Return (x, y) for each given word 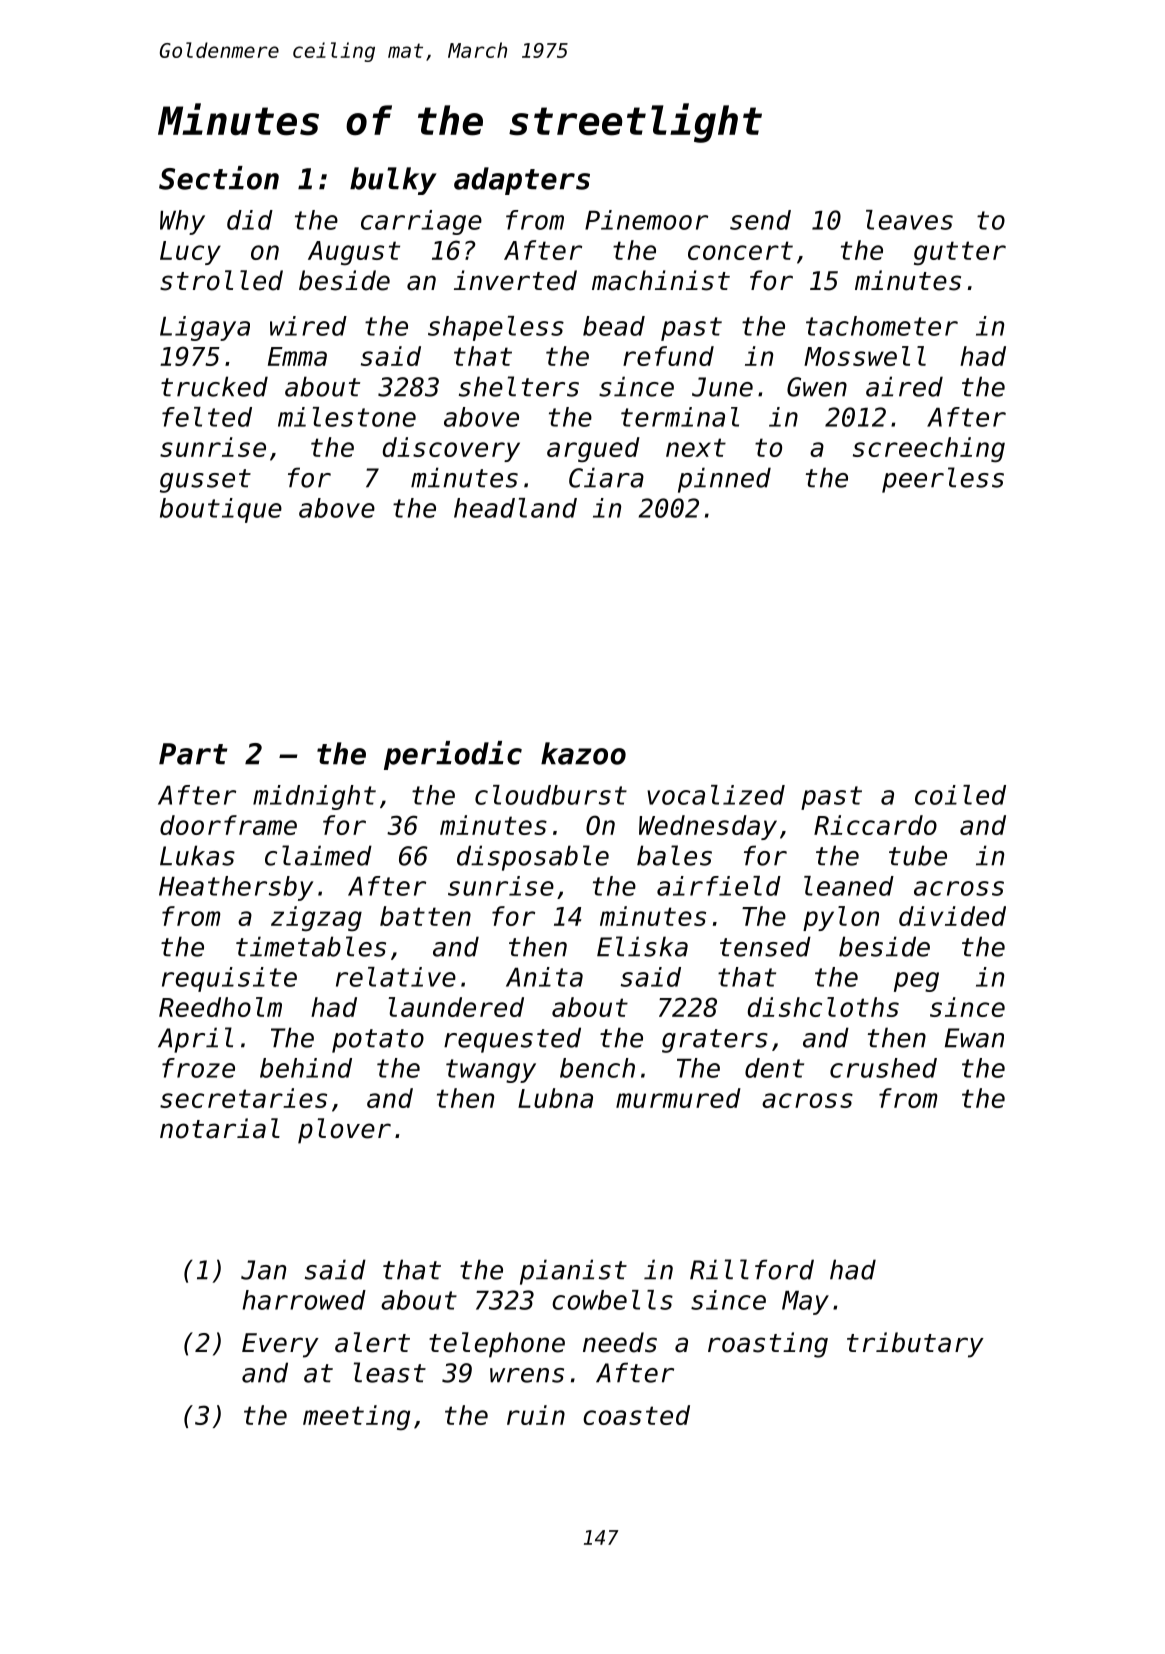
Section (219, 178)
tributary (915, 1345)
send (760, 220)
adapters (522, 181)
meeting (356, 1417)
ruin (536, 1415)
